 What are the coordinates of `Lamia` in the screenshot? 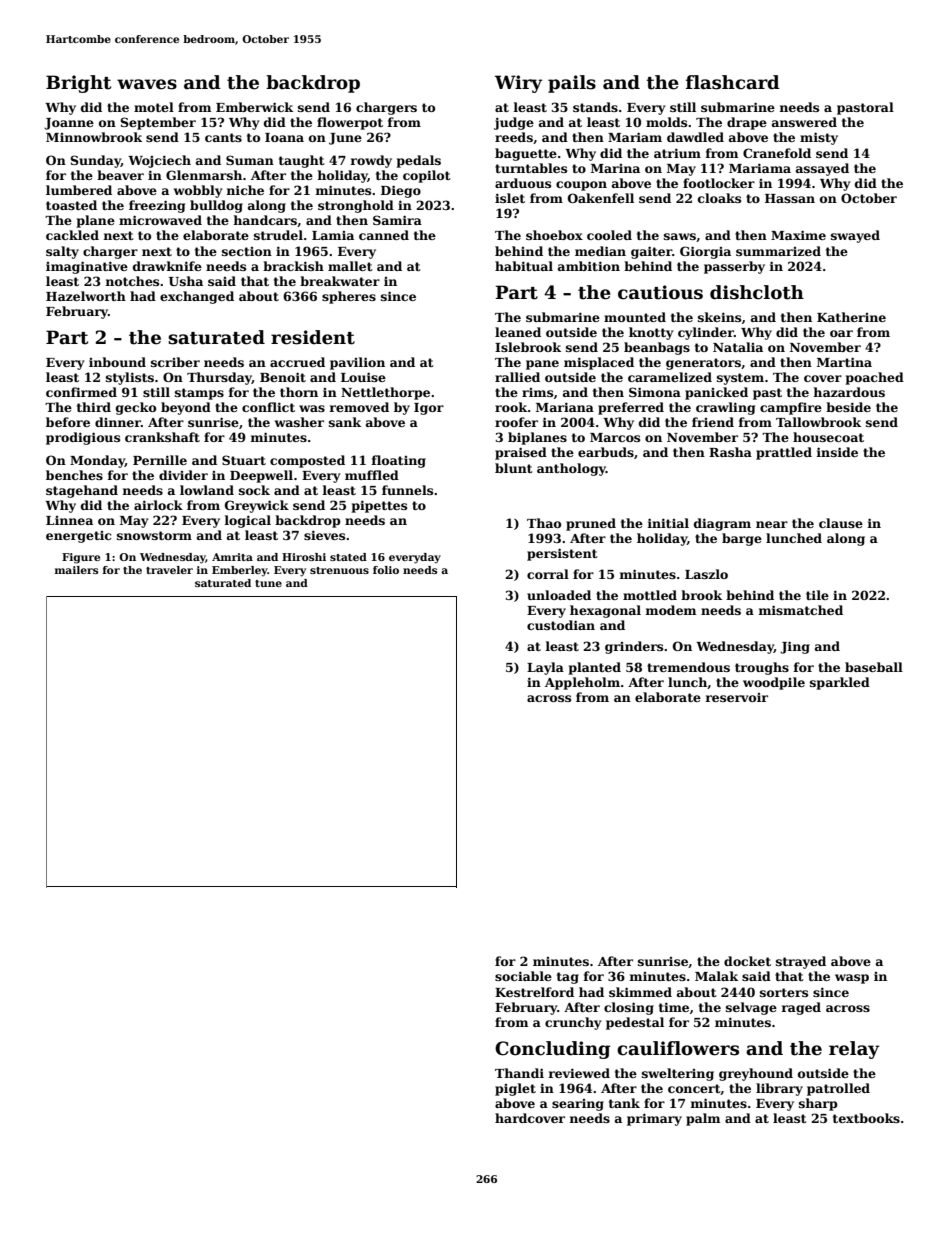 It's located at (333, 235).
